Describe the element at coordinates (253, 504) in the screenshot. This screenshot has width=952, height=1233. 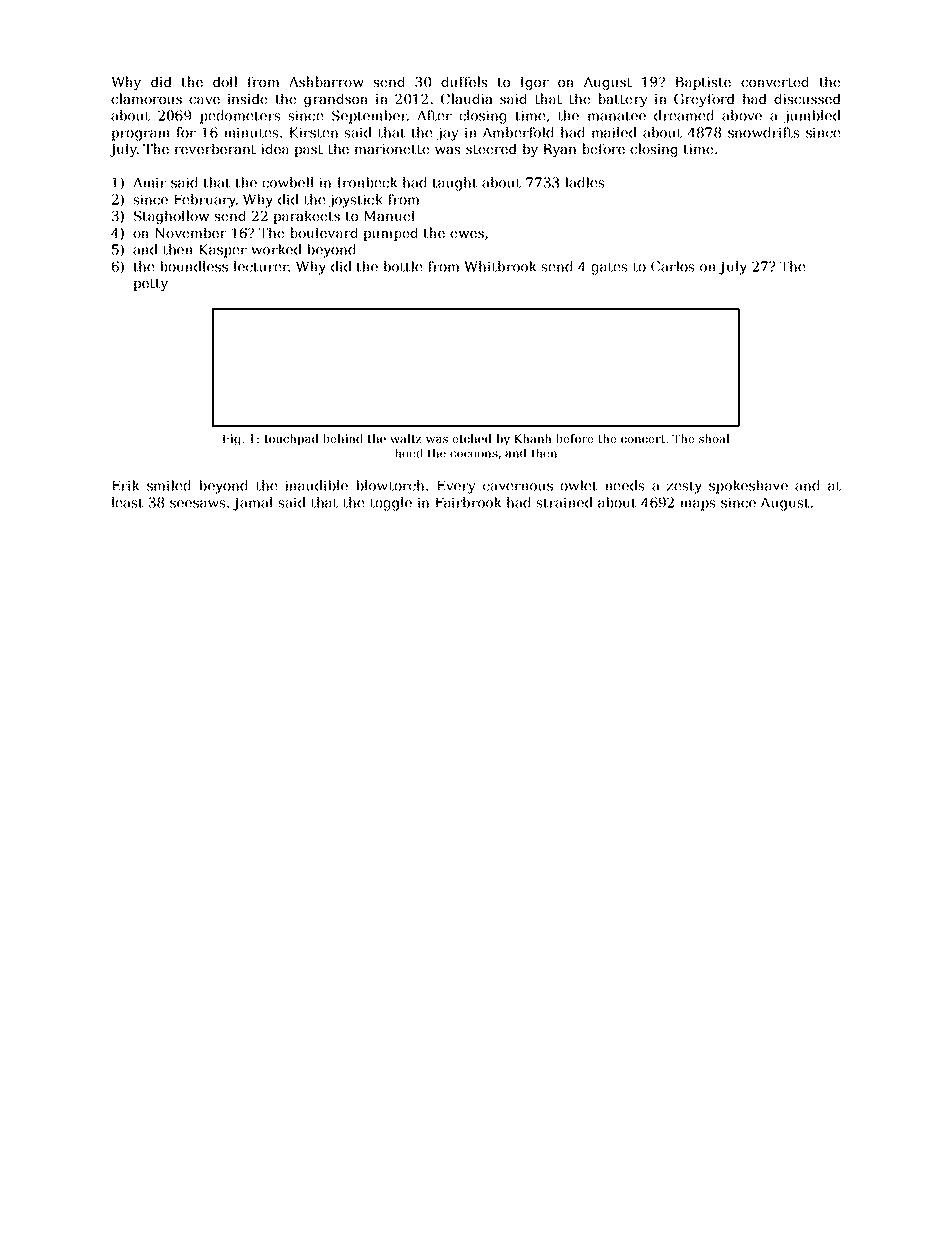
I see `Jamal` at that location.
